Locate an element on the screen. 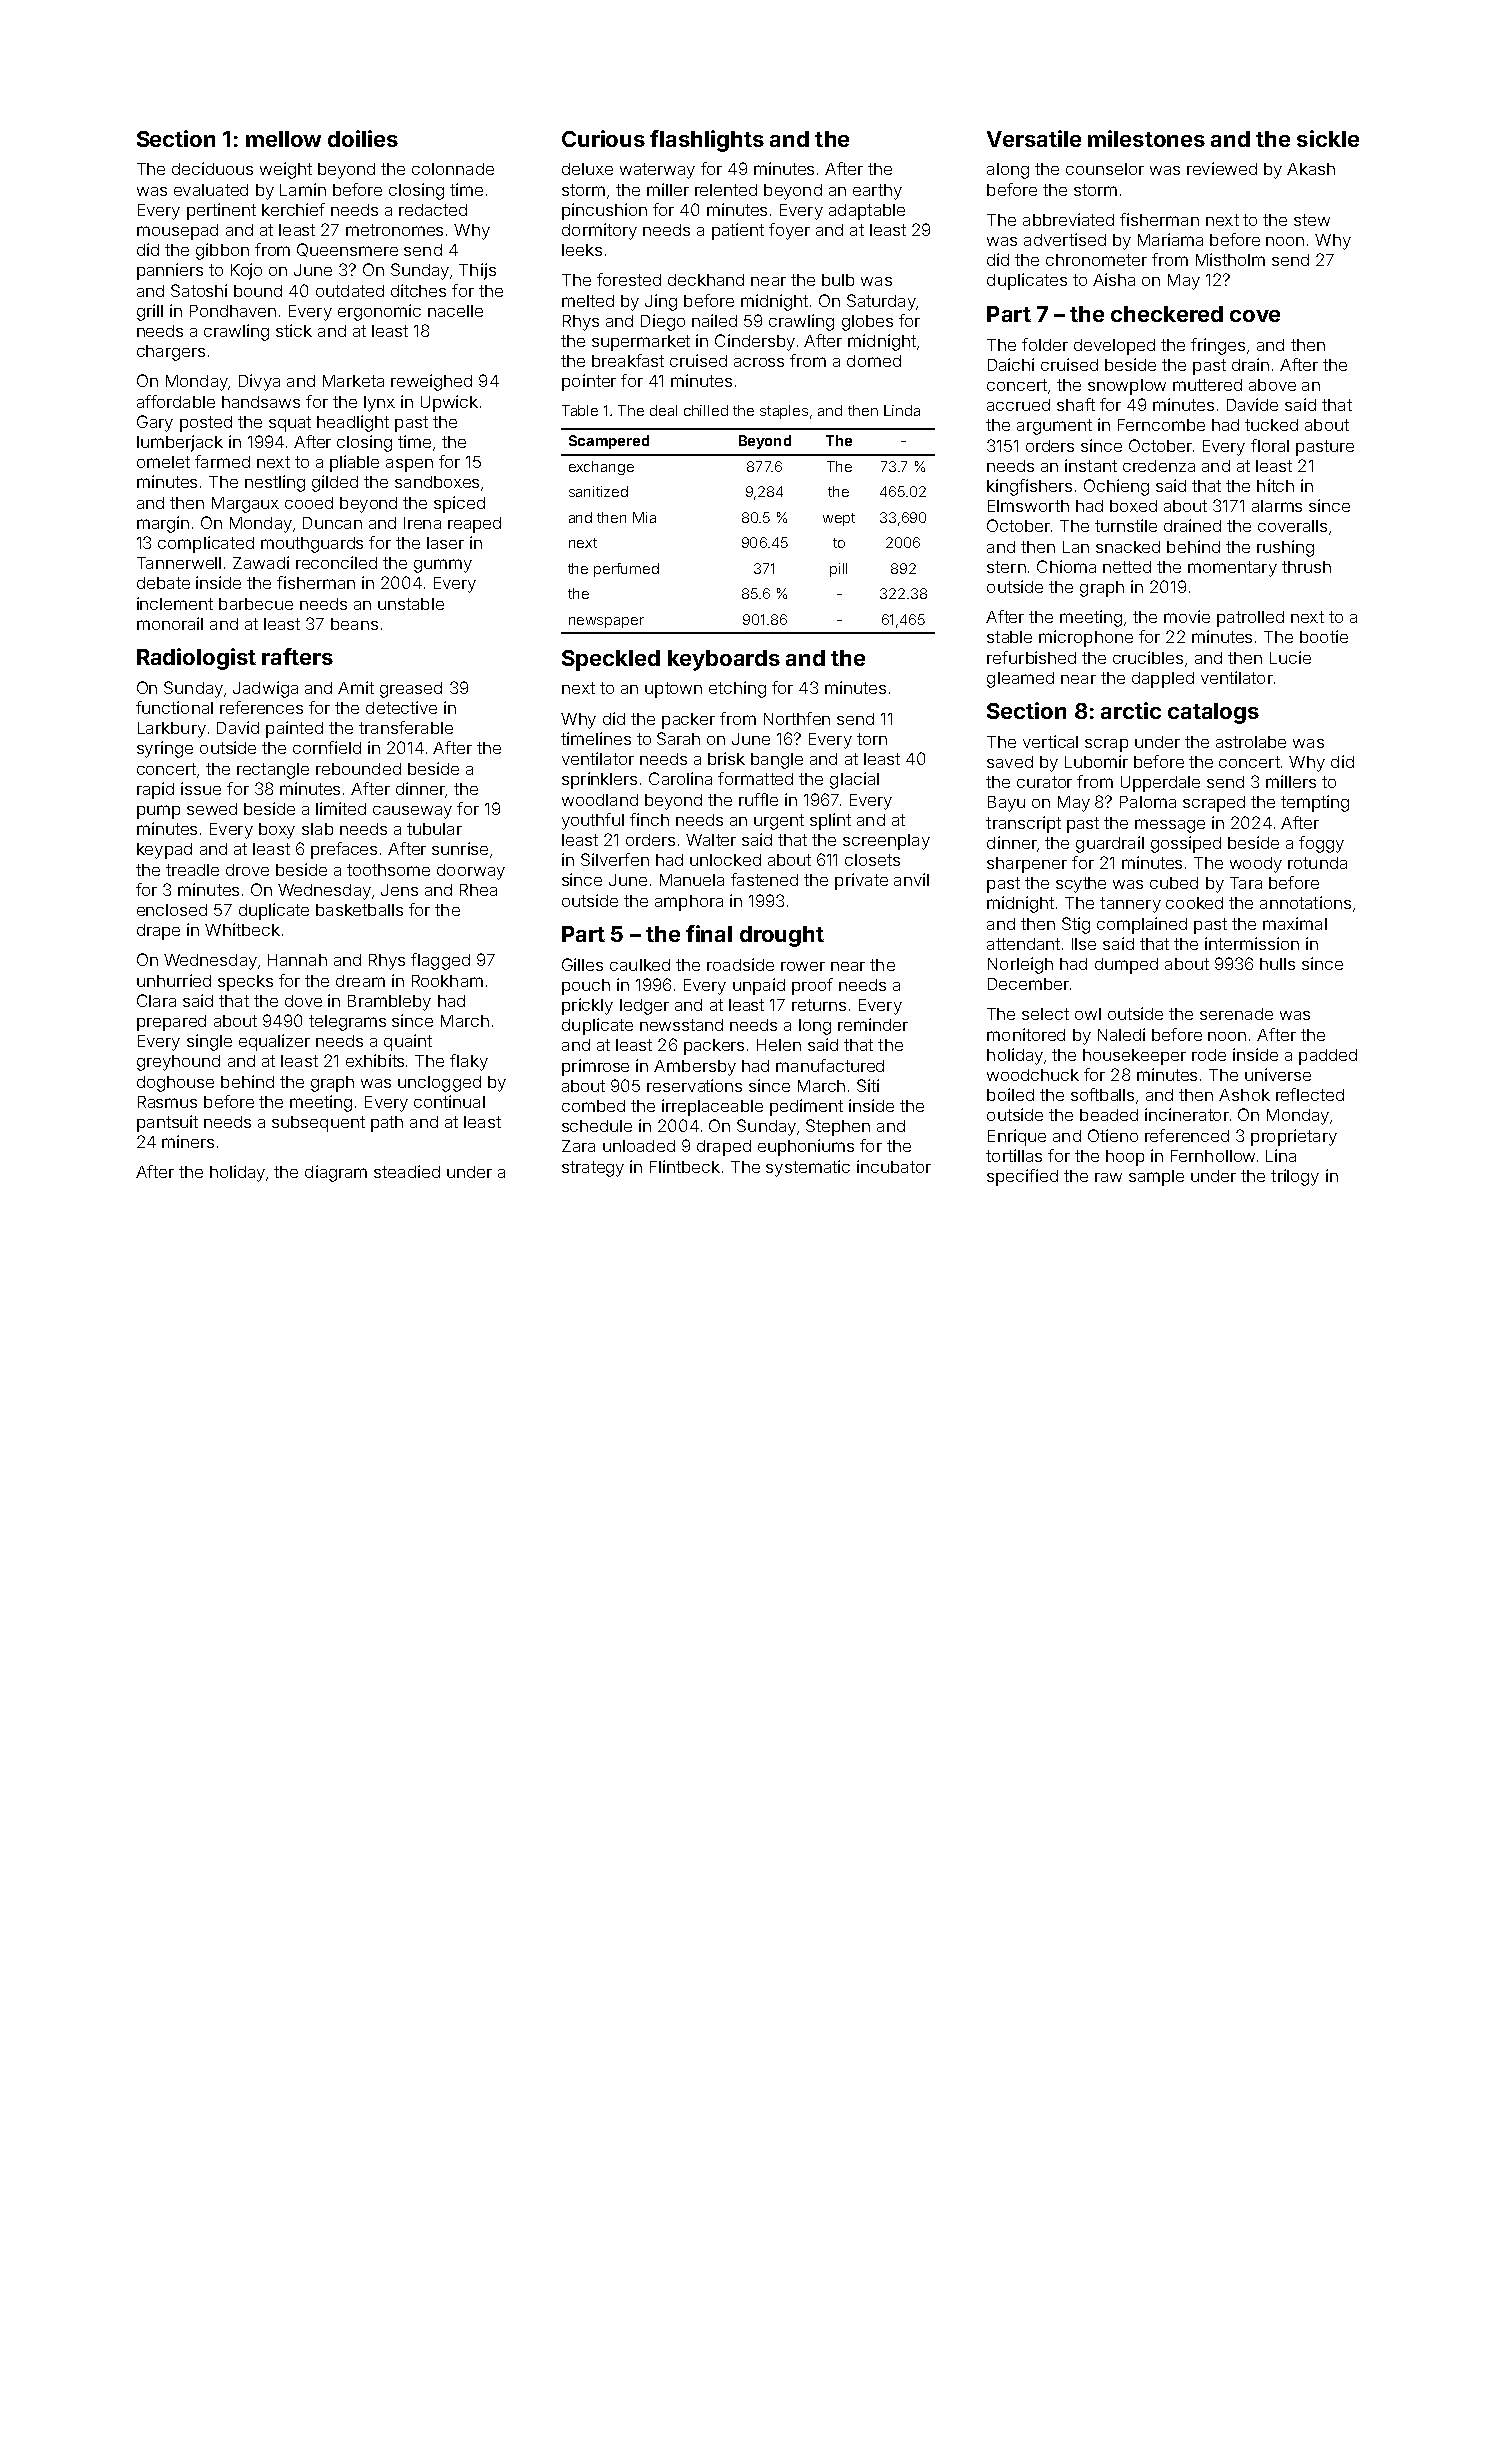  ditches is located at coordinates (418, 290).
